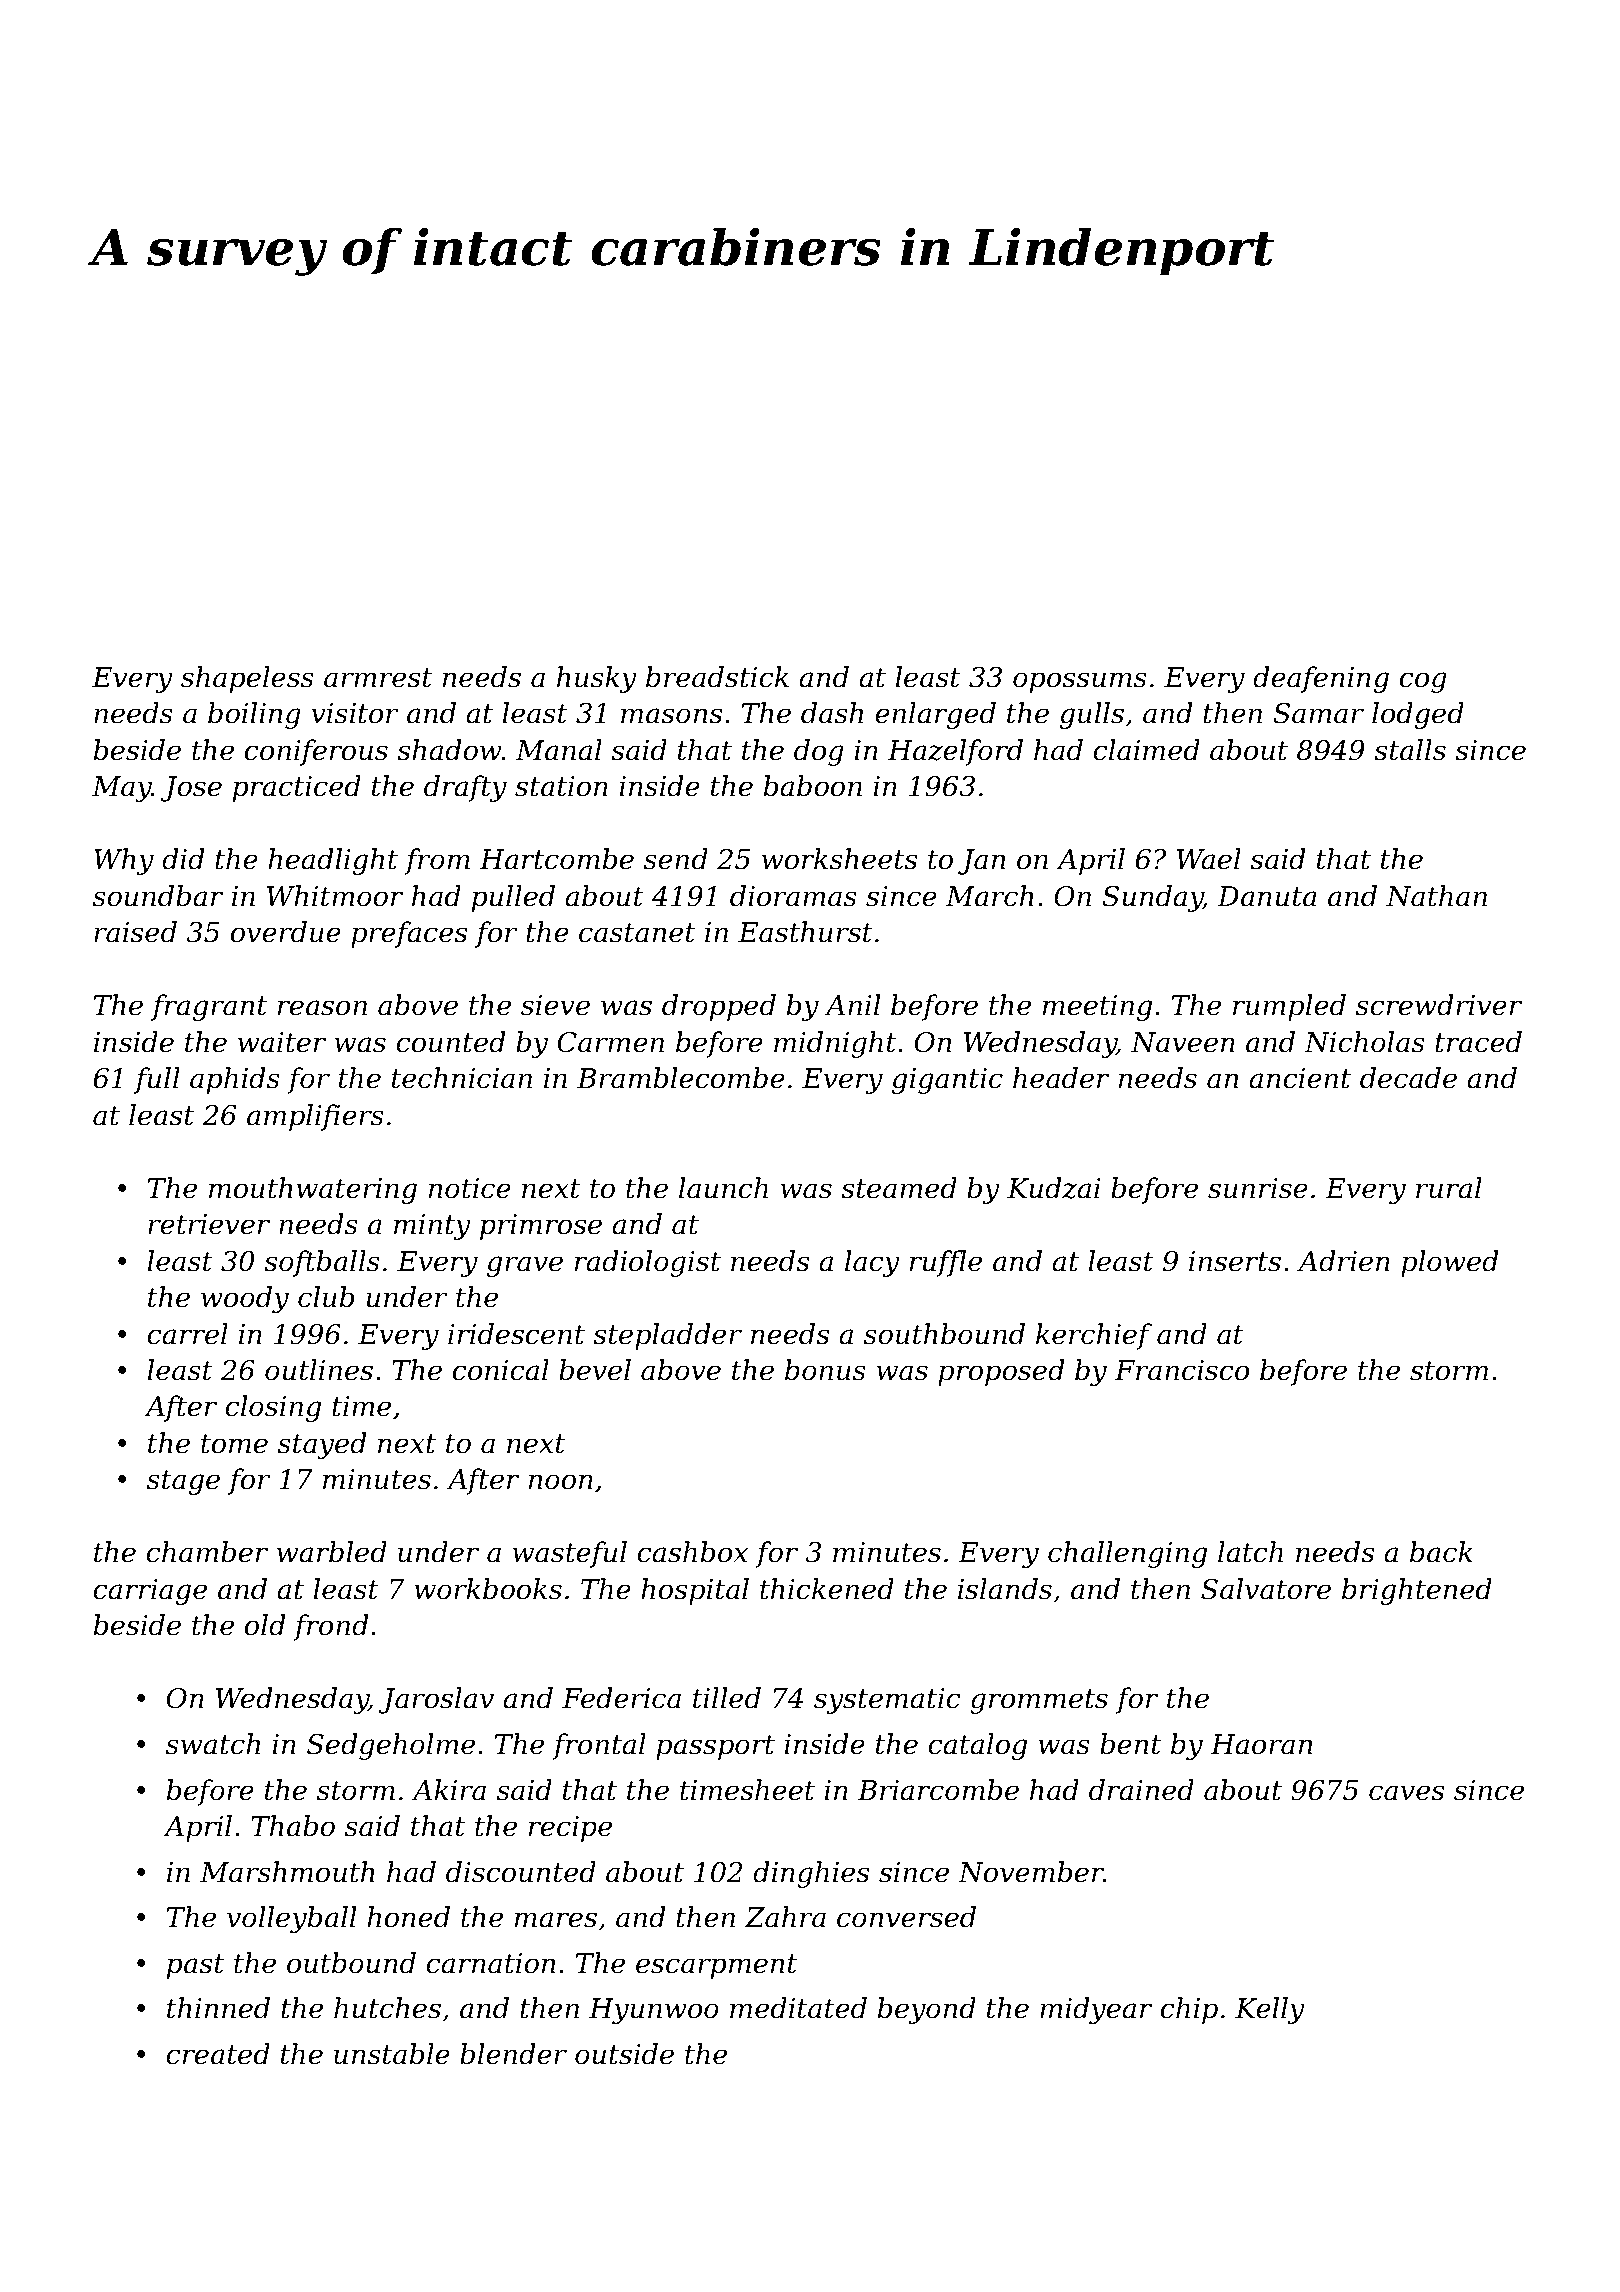  I want to click on cashbox, so click(692, 1552).
